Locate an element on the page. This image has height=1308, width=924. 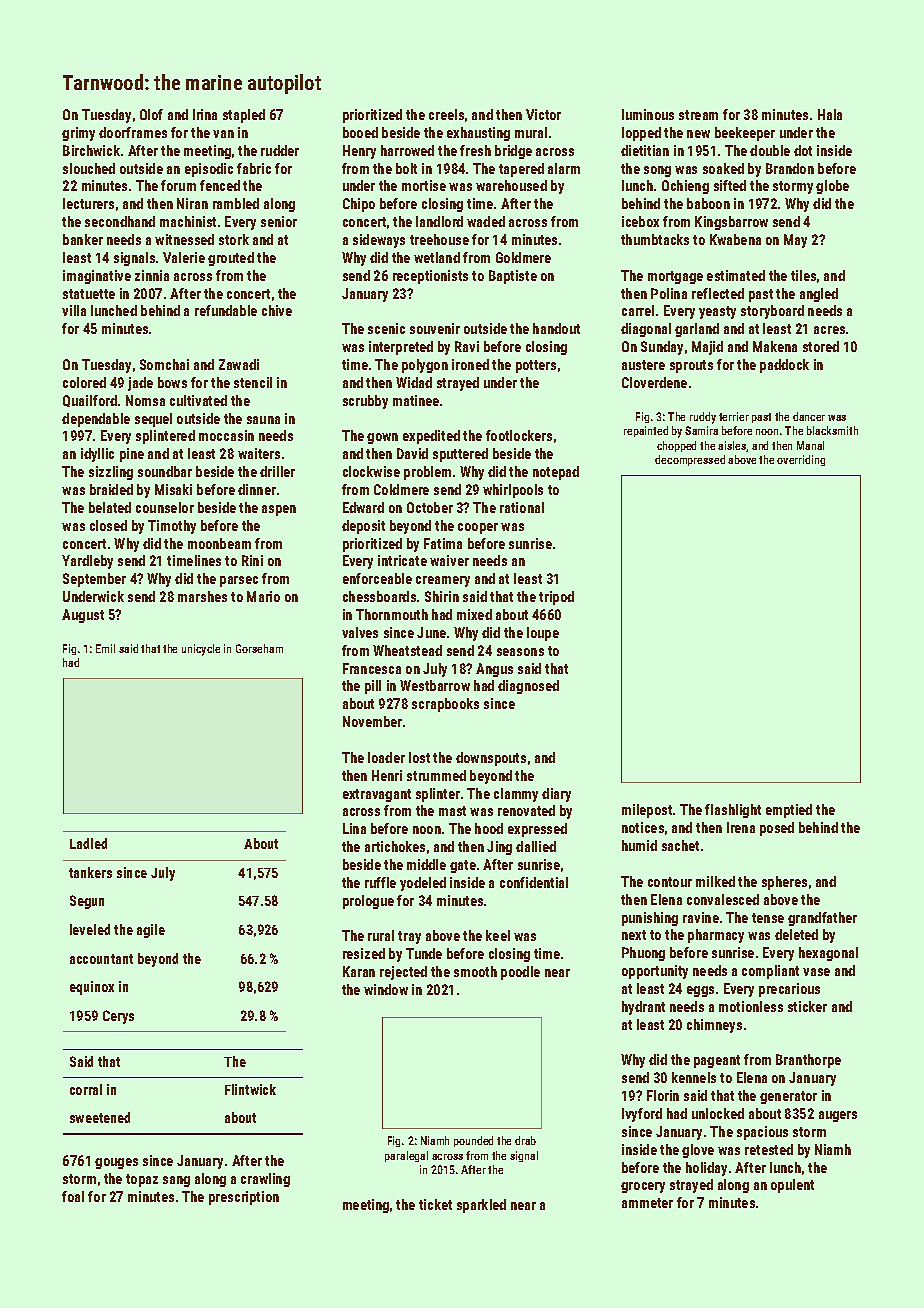
receptionists is located at coordinates (430, 277).
